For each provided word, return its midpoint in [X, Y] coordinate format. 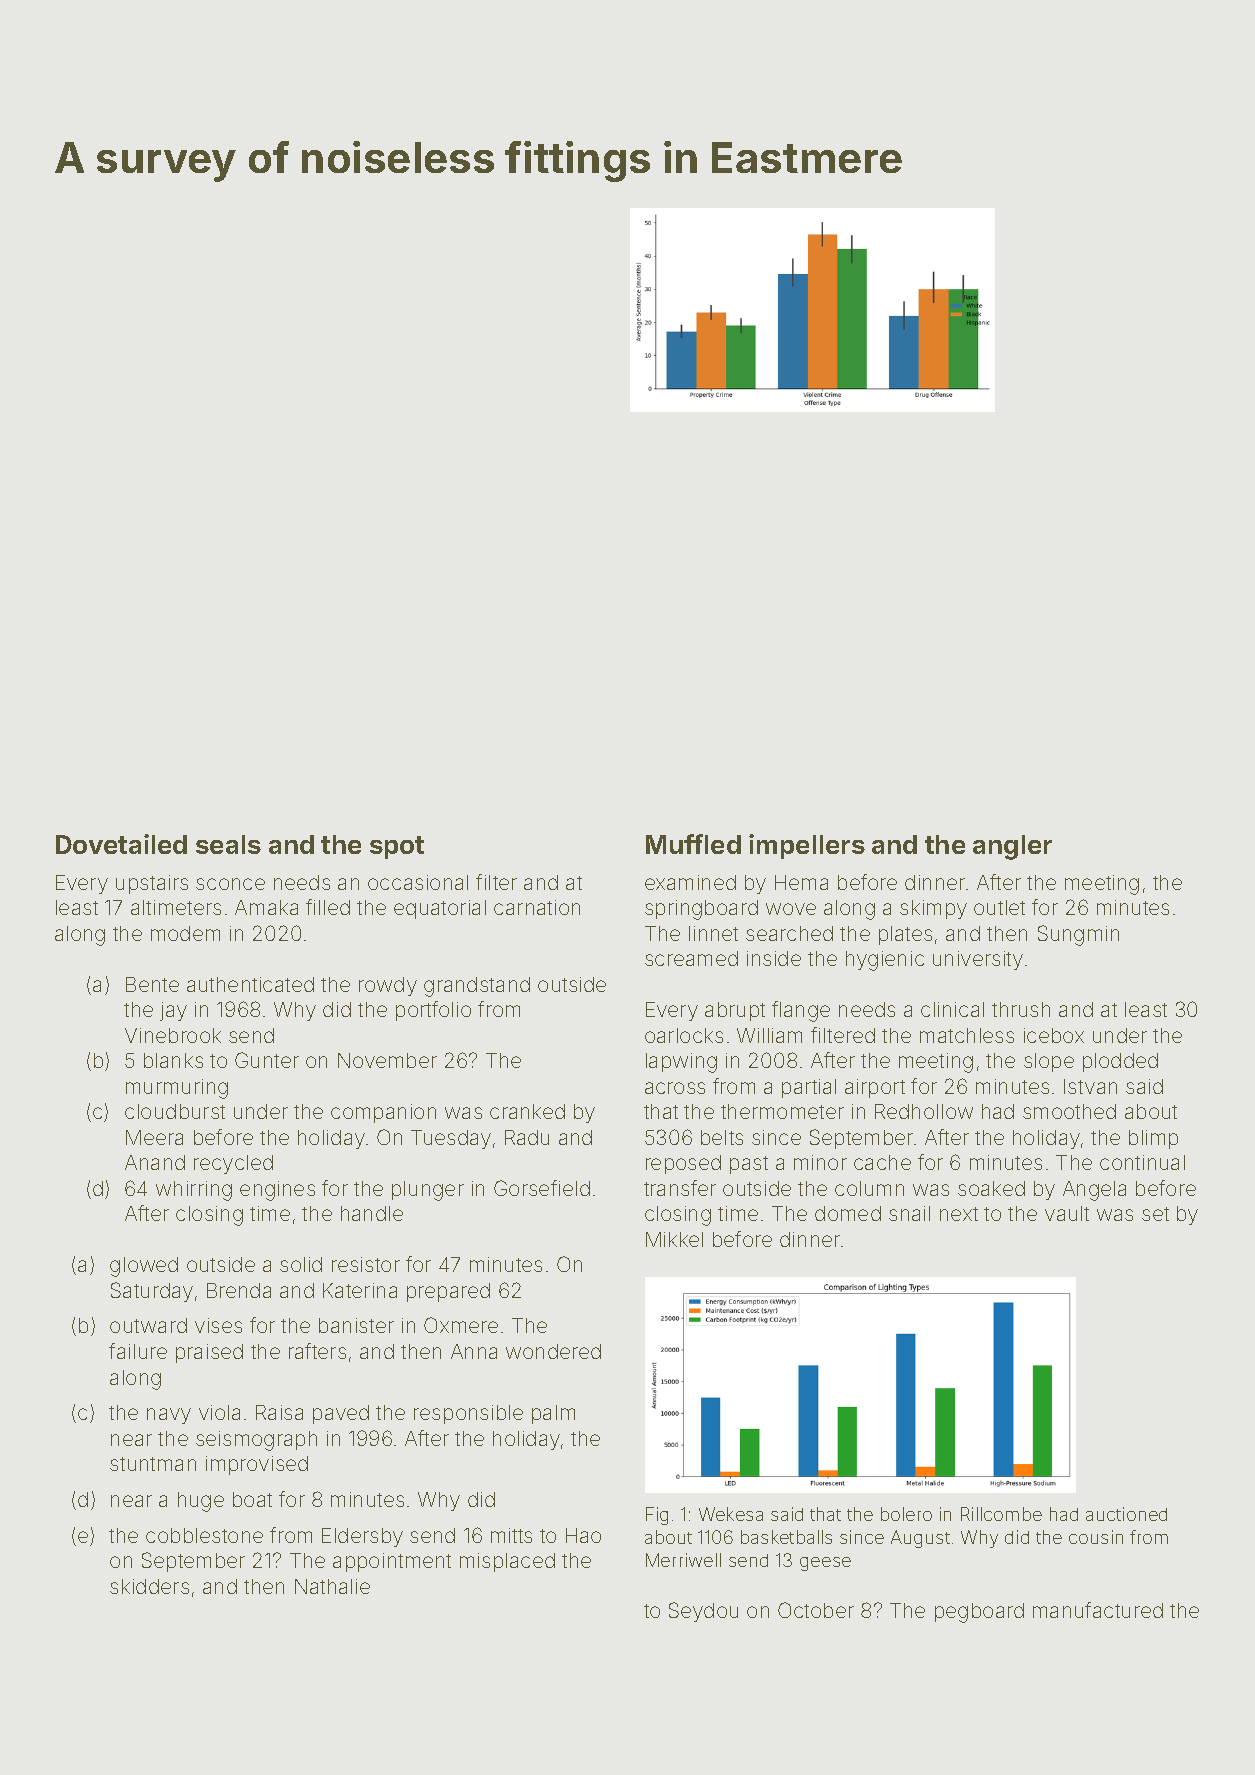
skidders [149, 1586]
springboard [701, 910]
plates [905, 935]
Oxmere [461, 1325]
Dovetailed [121, 844]
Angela [1094, 1191]
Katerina [360, 1290]
